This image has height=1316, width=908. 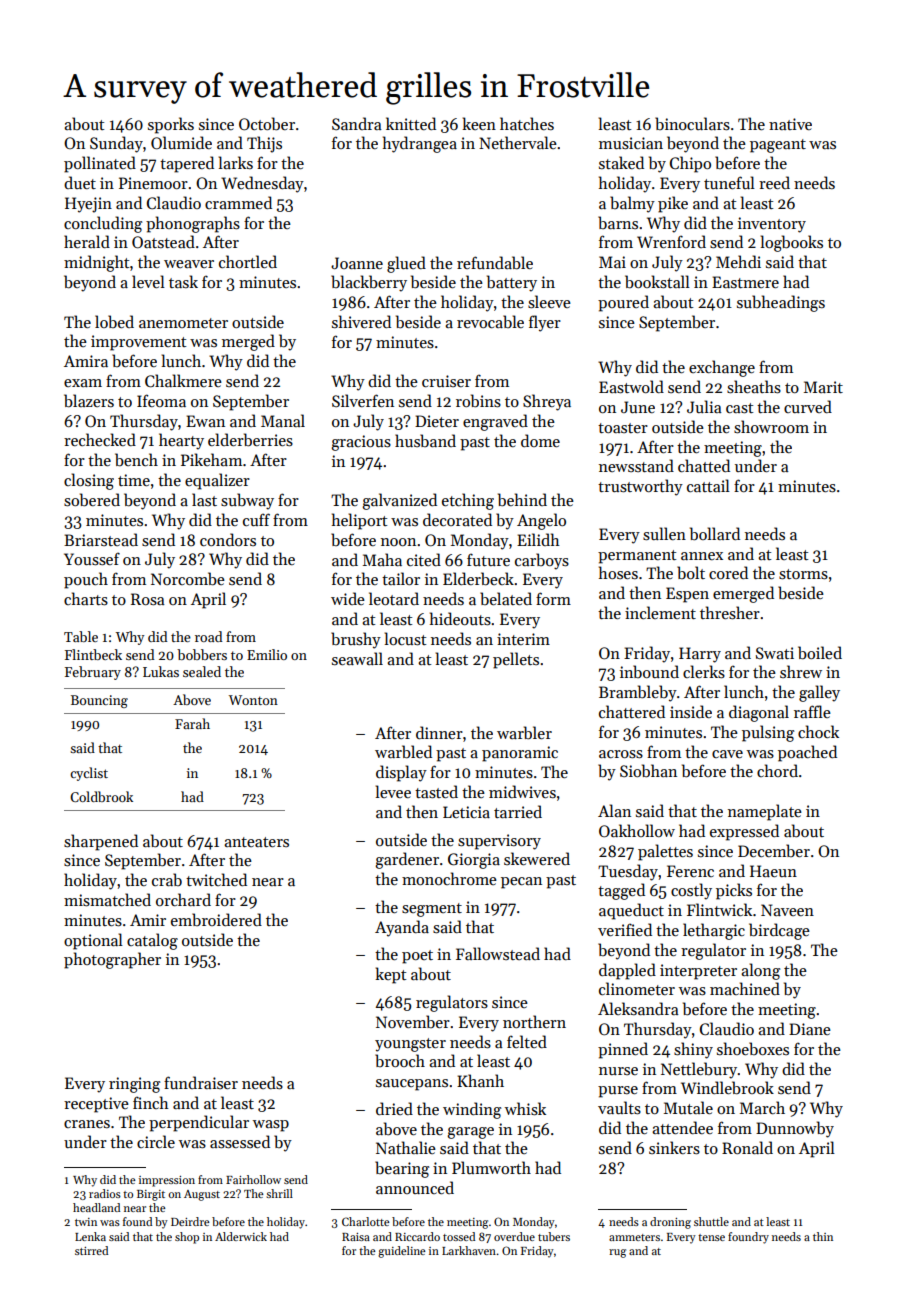 What do you see at coordinates (488, 559) in the image?
I see `future` at bounding box center [488, 559].
